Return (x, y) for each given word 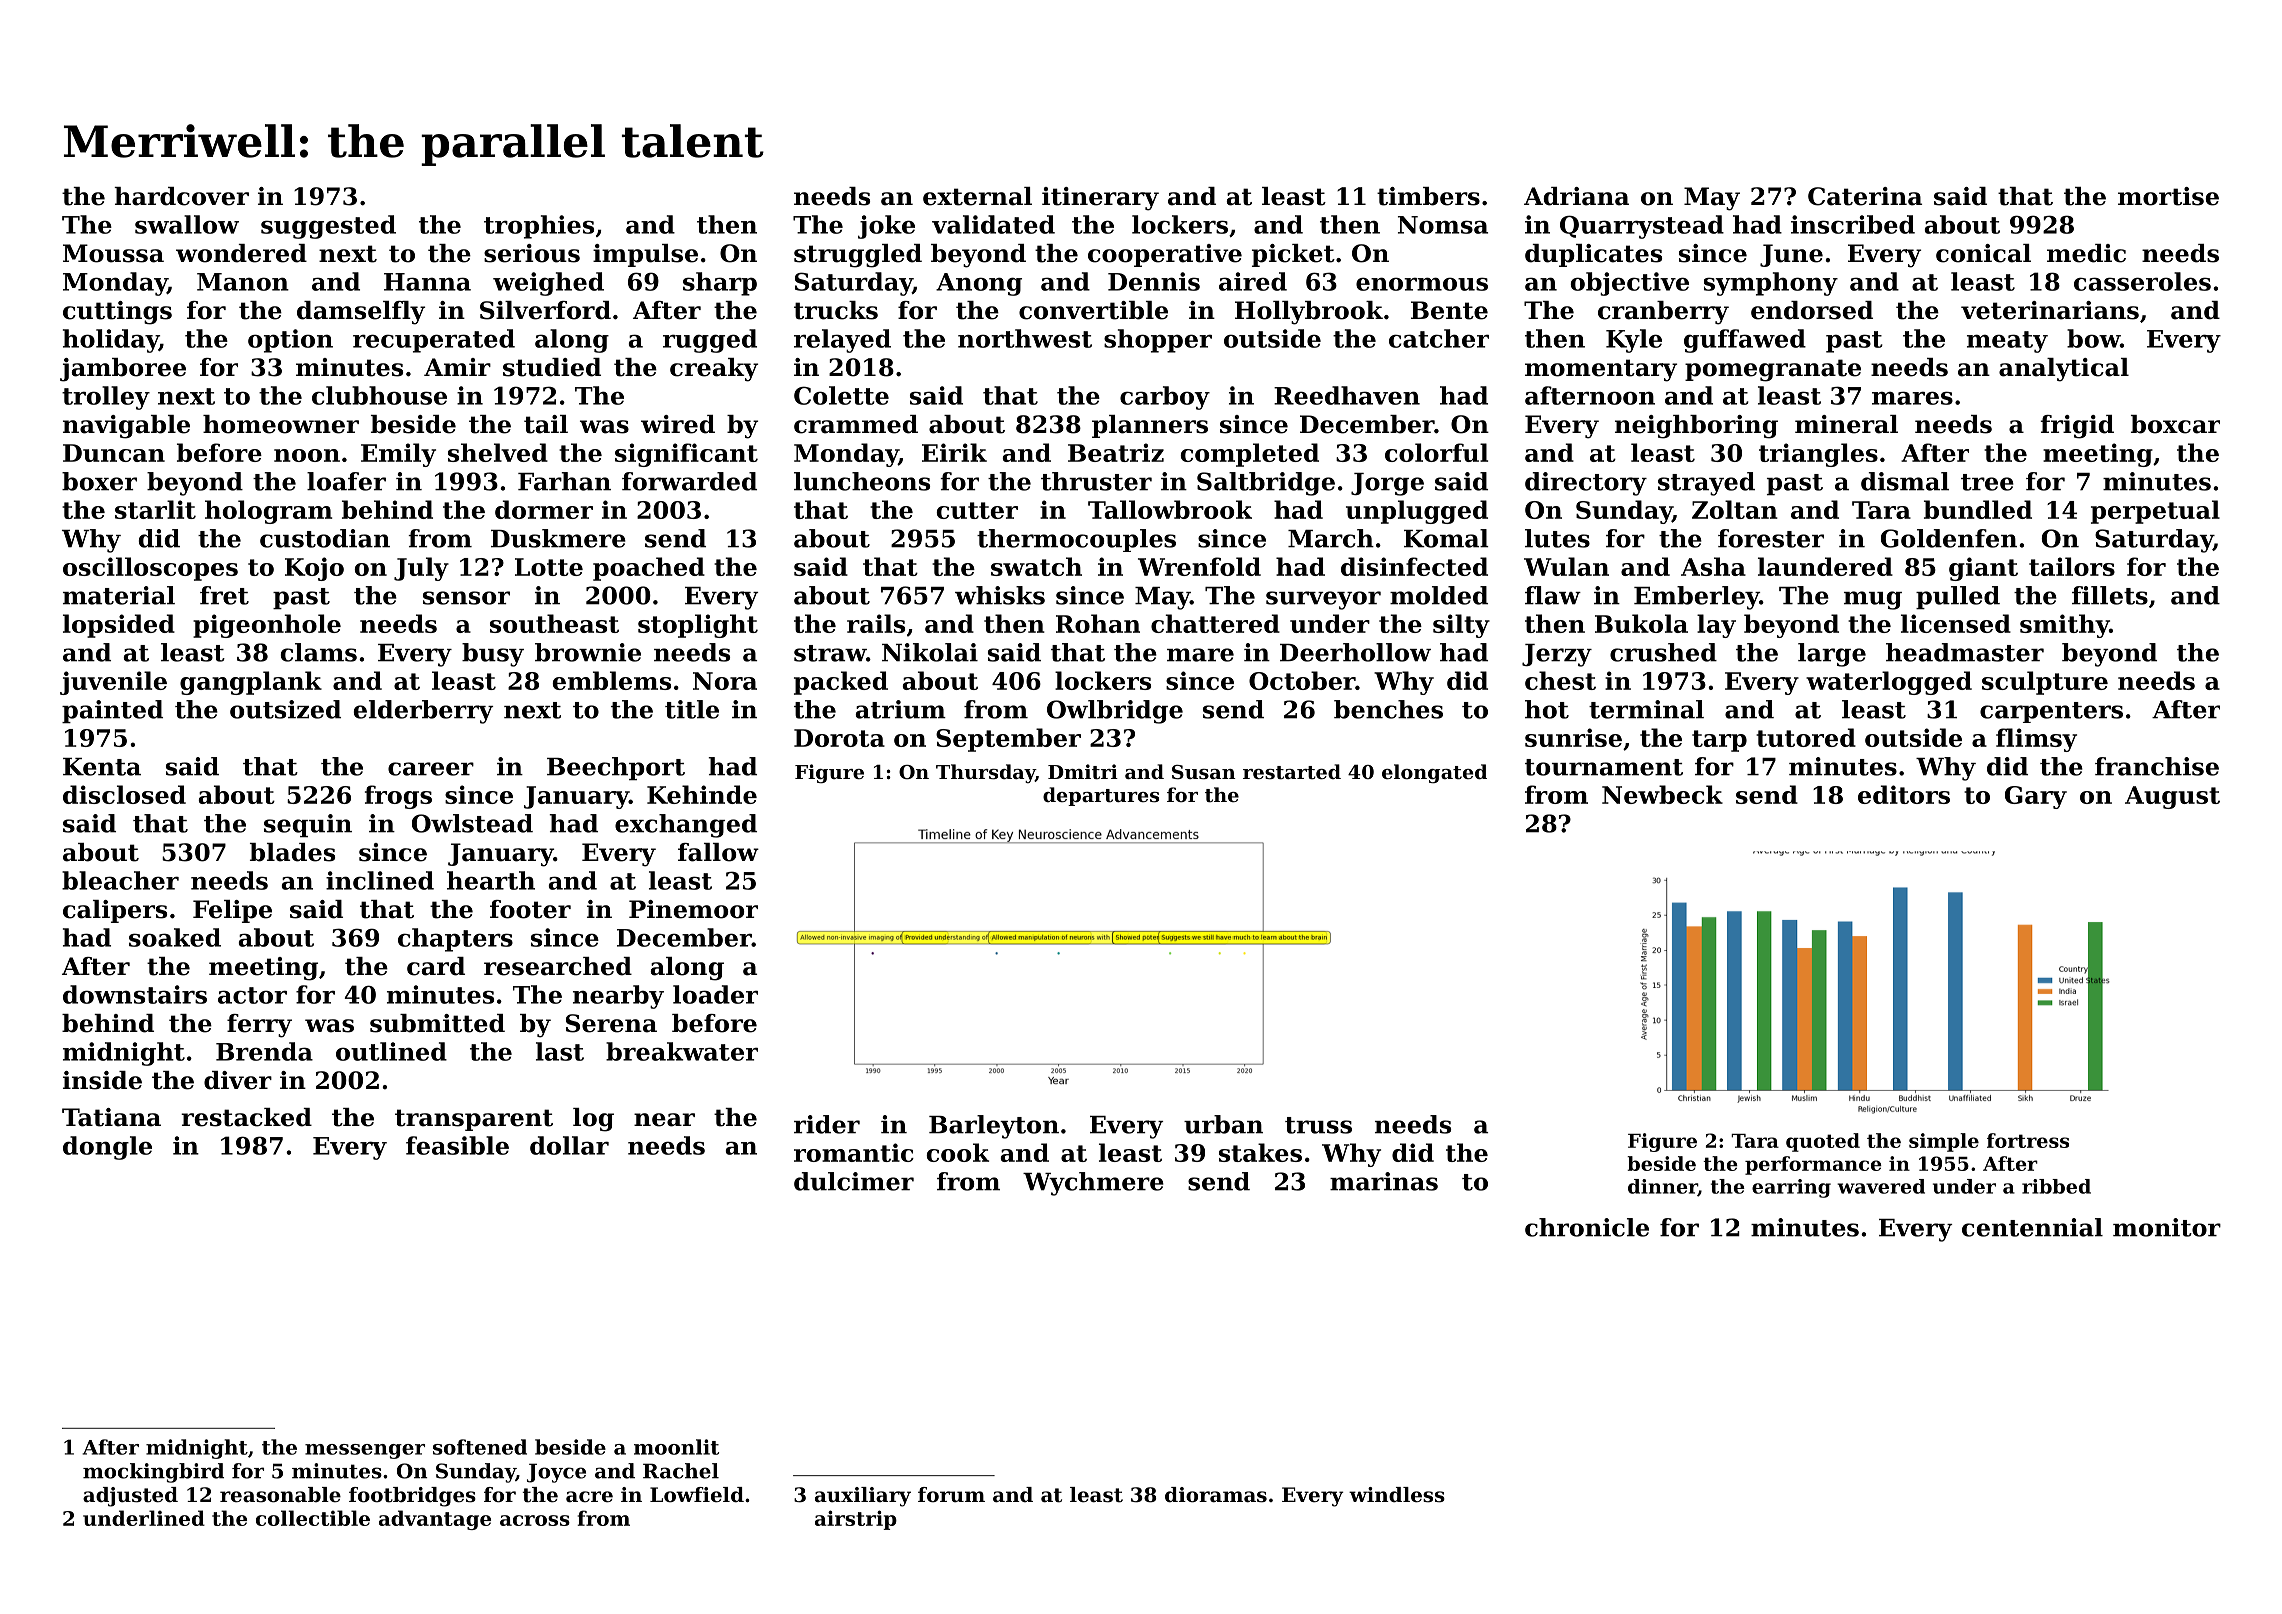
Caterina (1865, 196)
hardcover (181, 196)
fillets (2110, 595)
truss (1318, 1125)
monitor (2167, 1227)
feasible (457, 1145)
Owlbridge (1115, 712)
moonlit (676, 1447)
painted (112, 711)
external (977, 196)
